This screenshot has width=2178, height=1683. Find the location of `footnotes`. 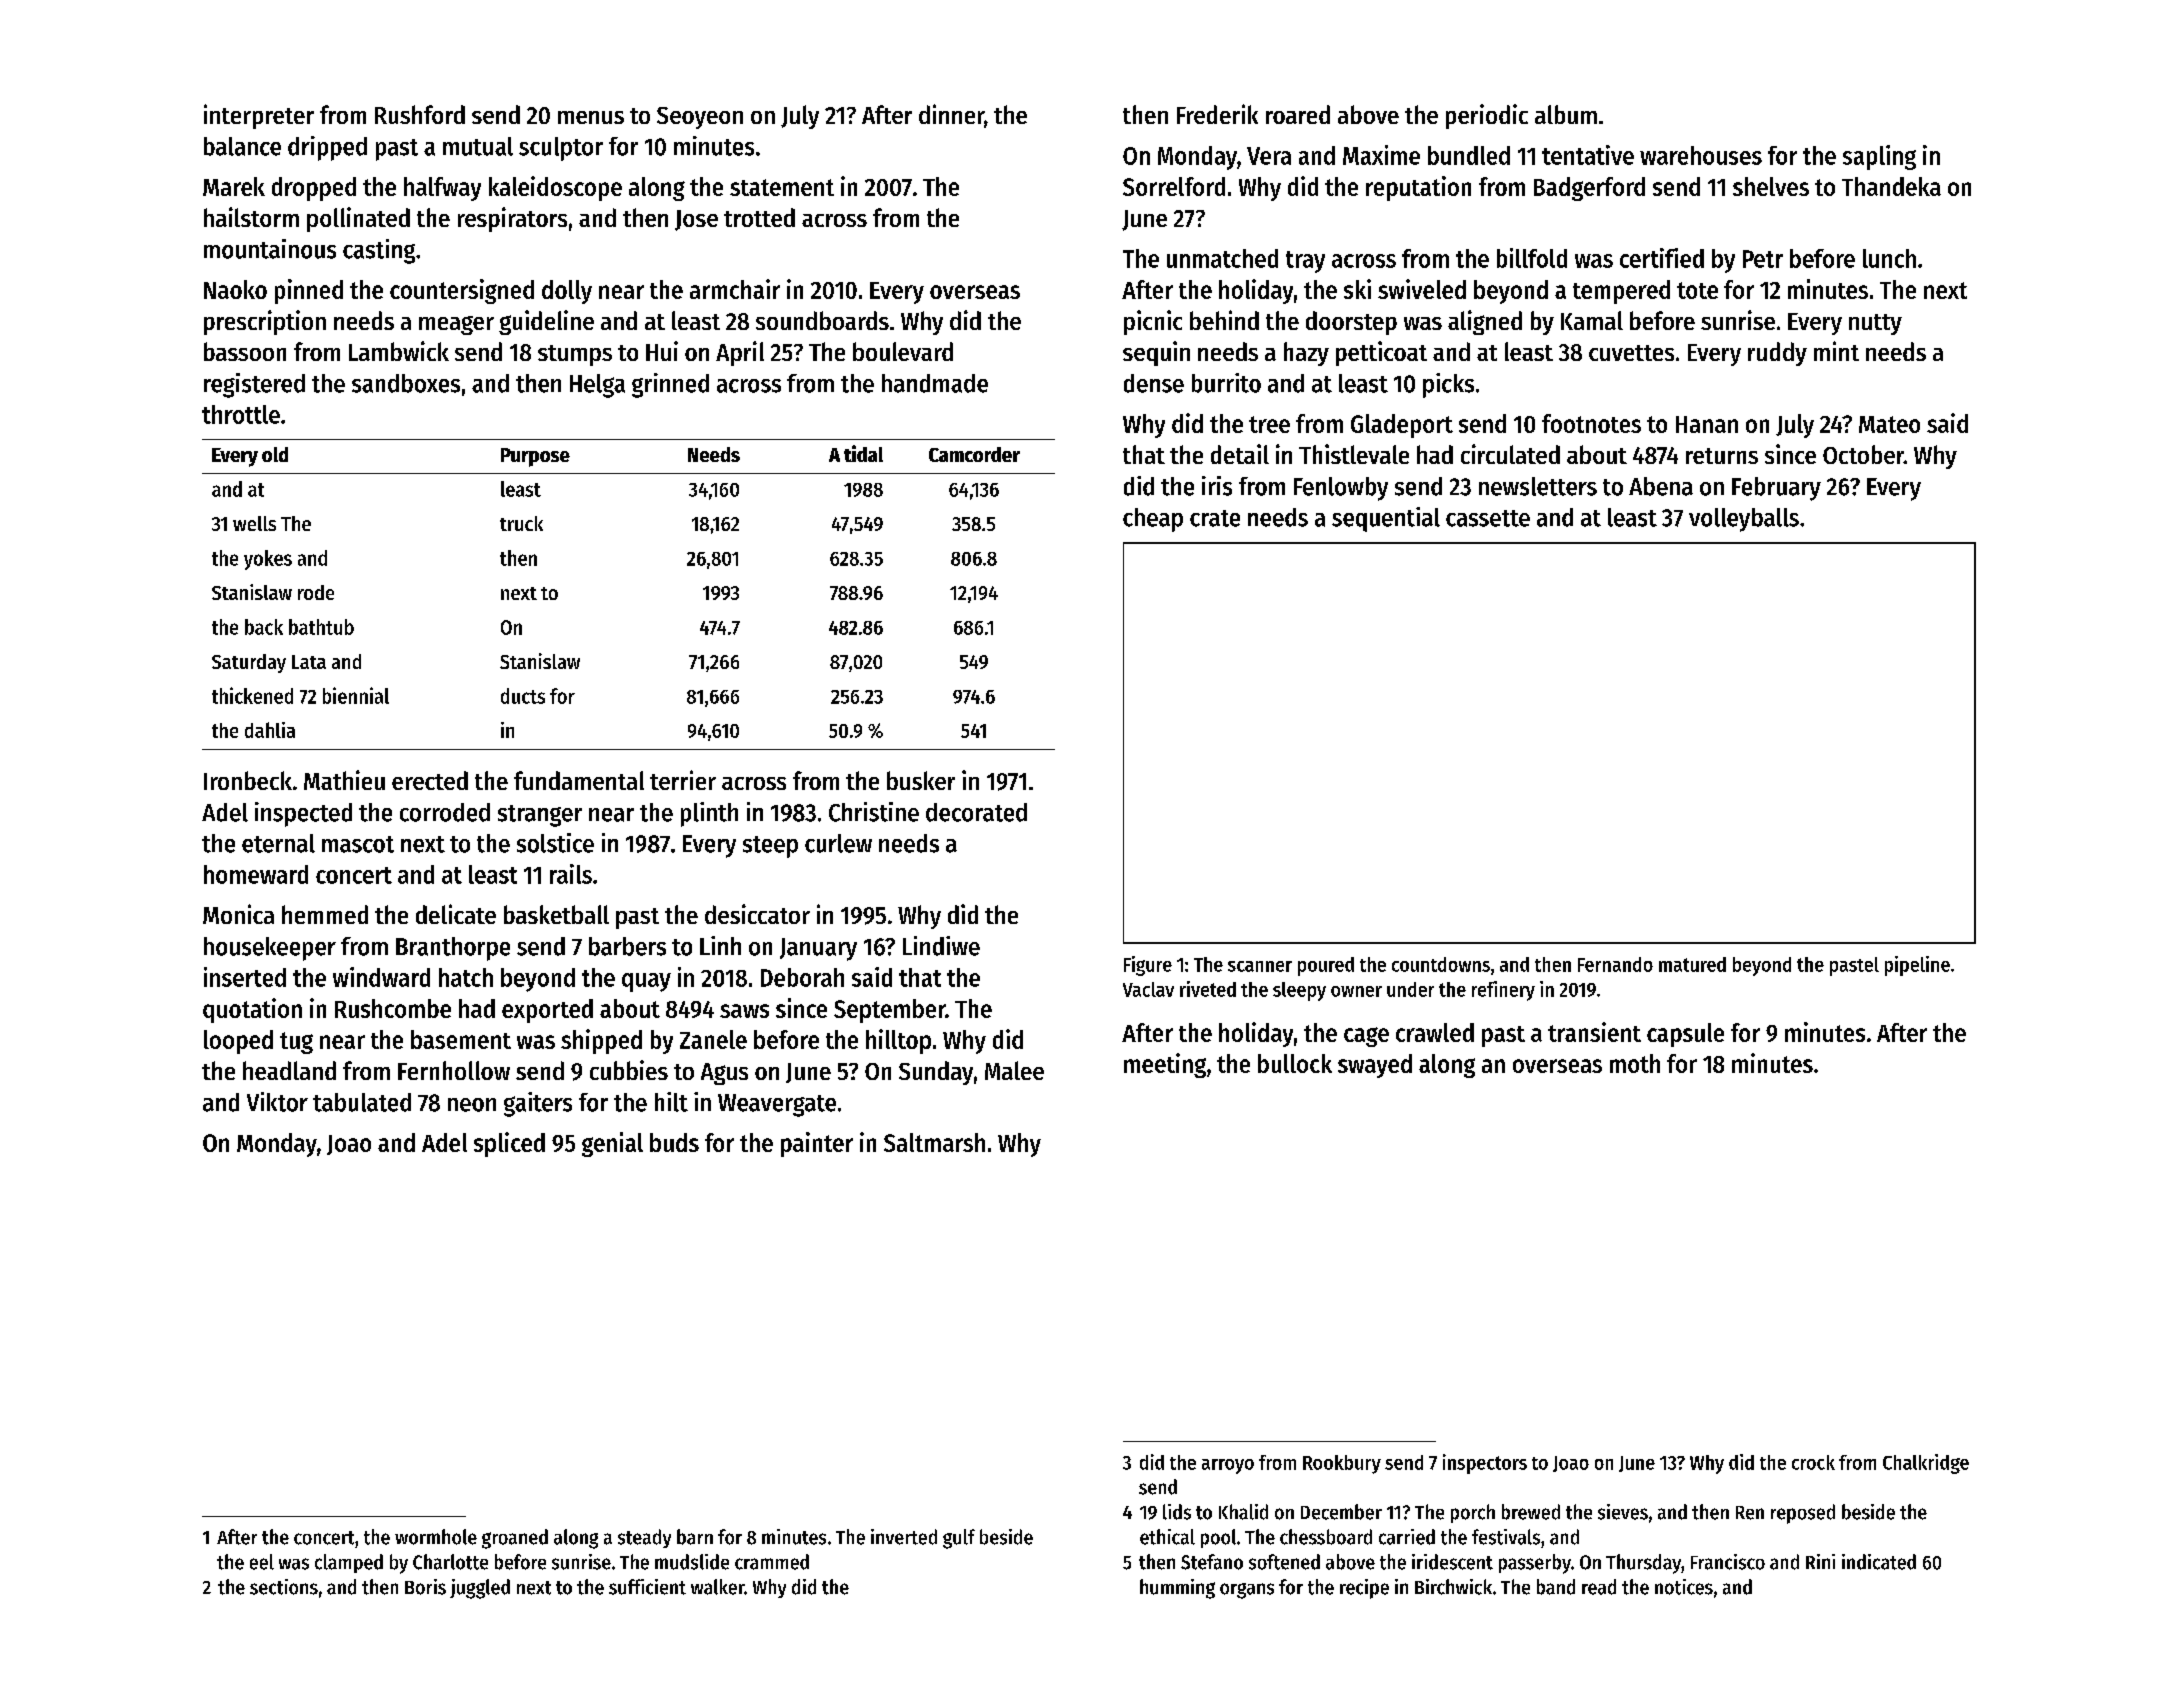

footnotes is located at coordinates (1591, 423).
